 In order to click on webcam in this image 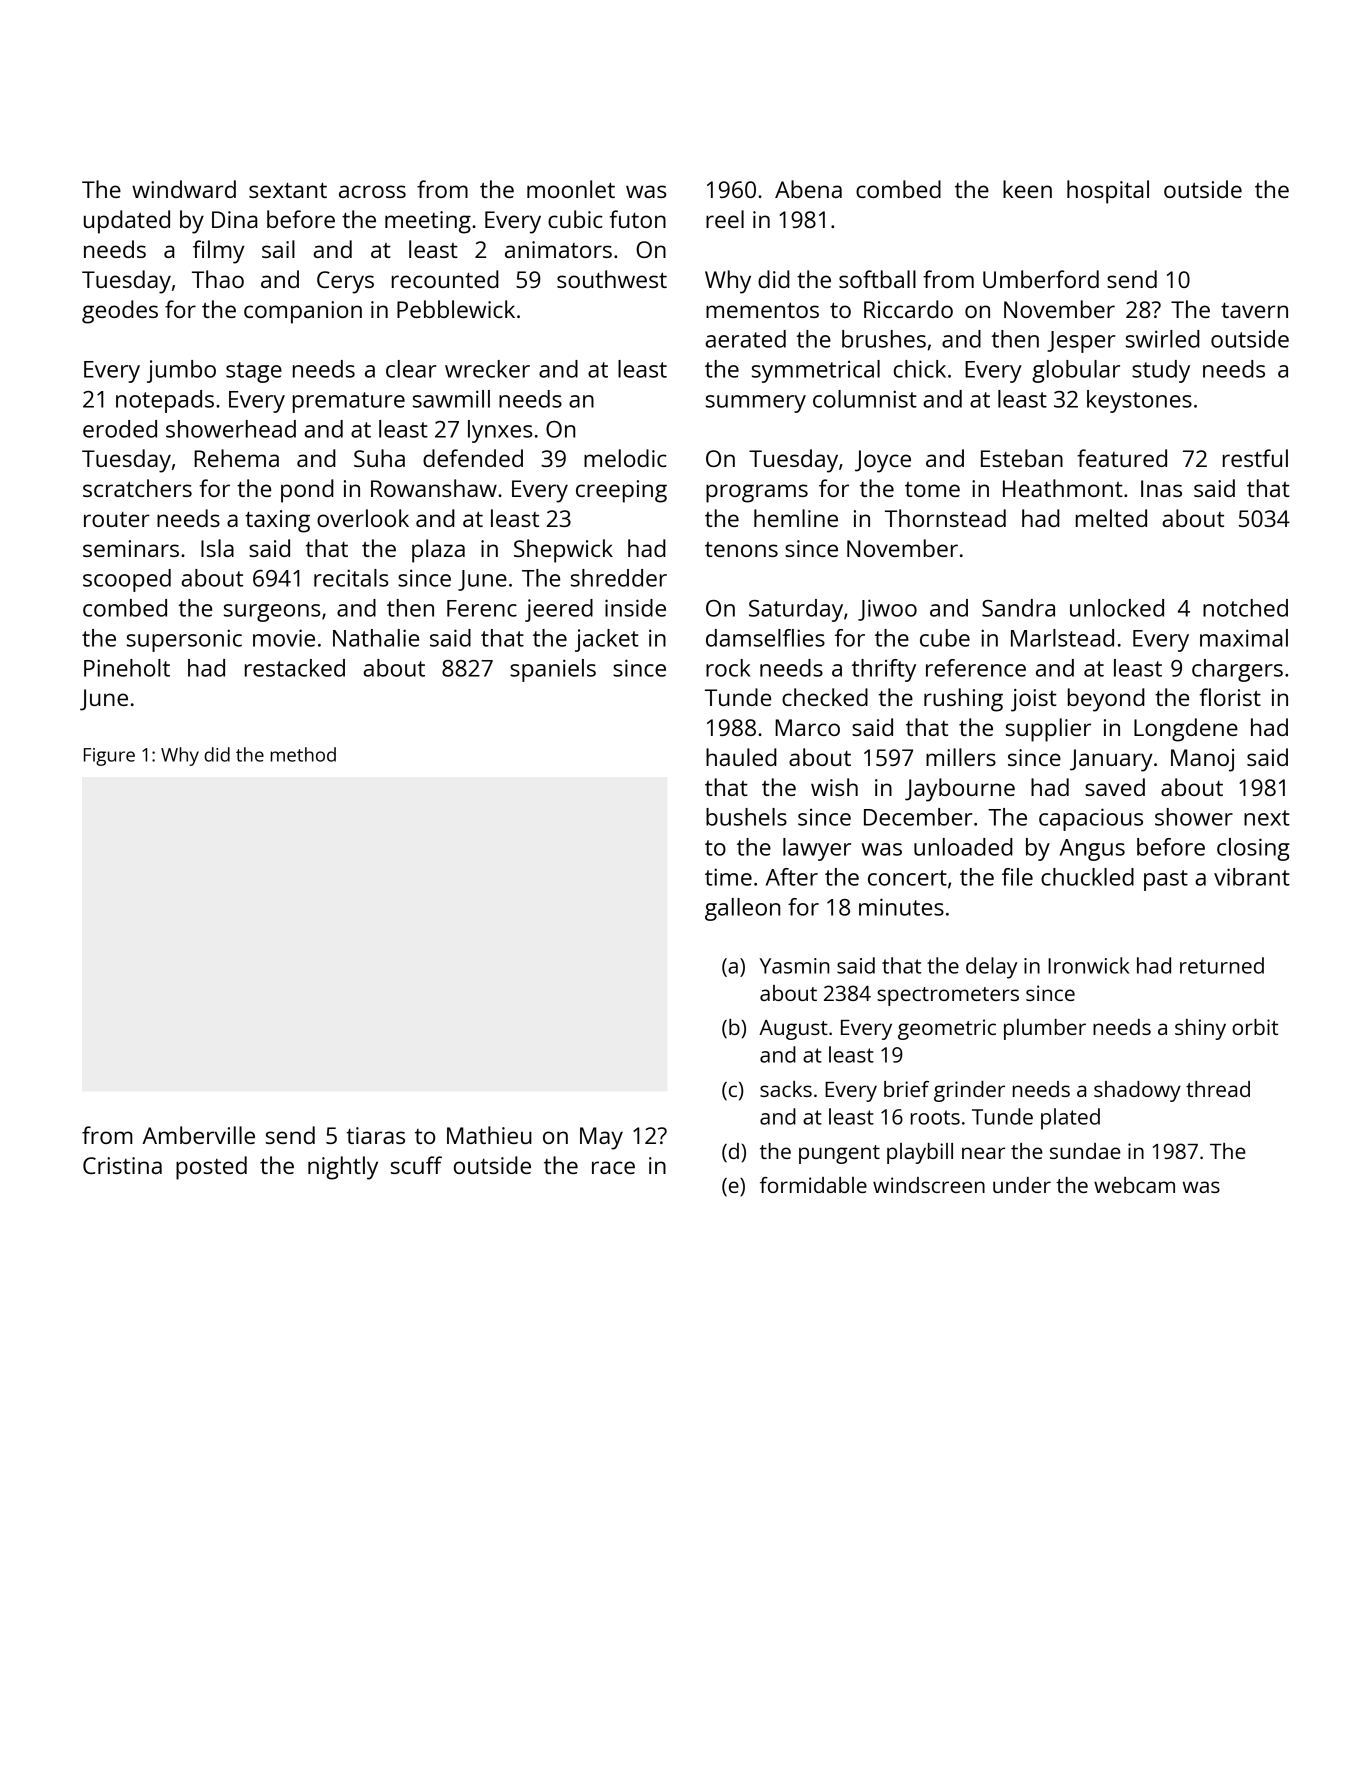, I will do `click(1134, 1185)`.
